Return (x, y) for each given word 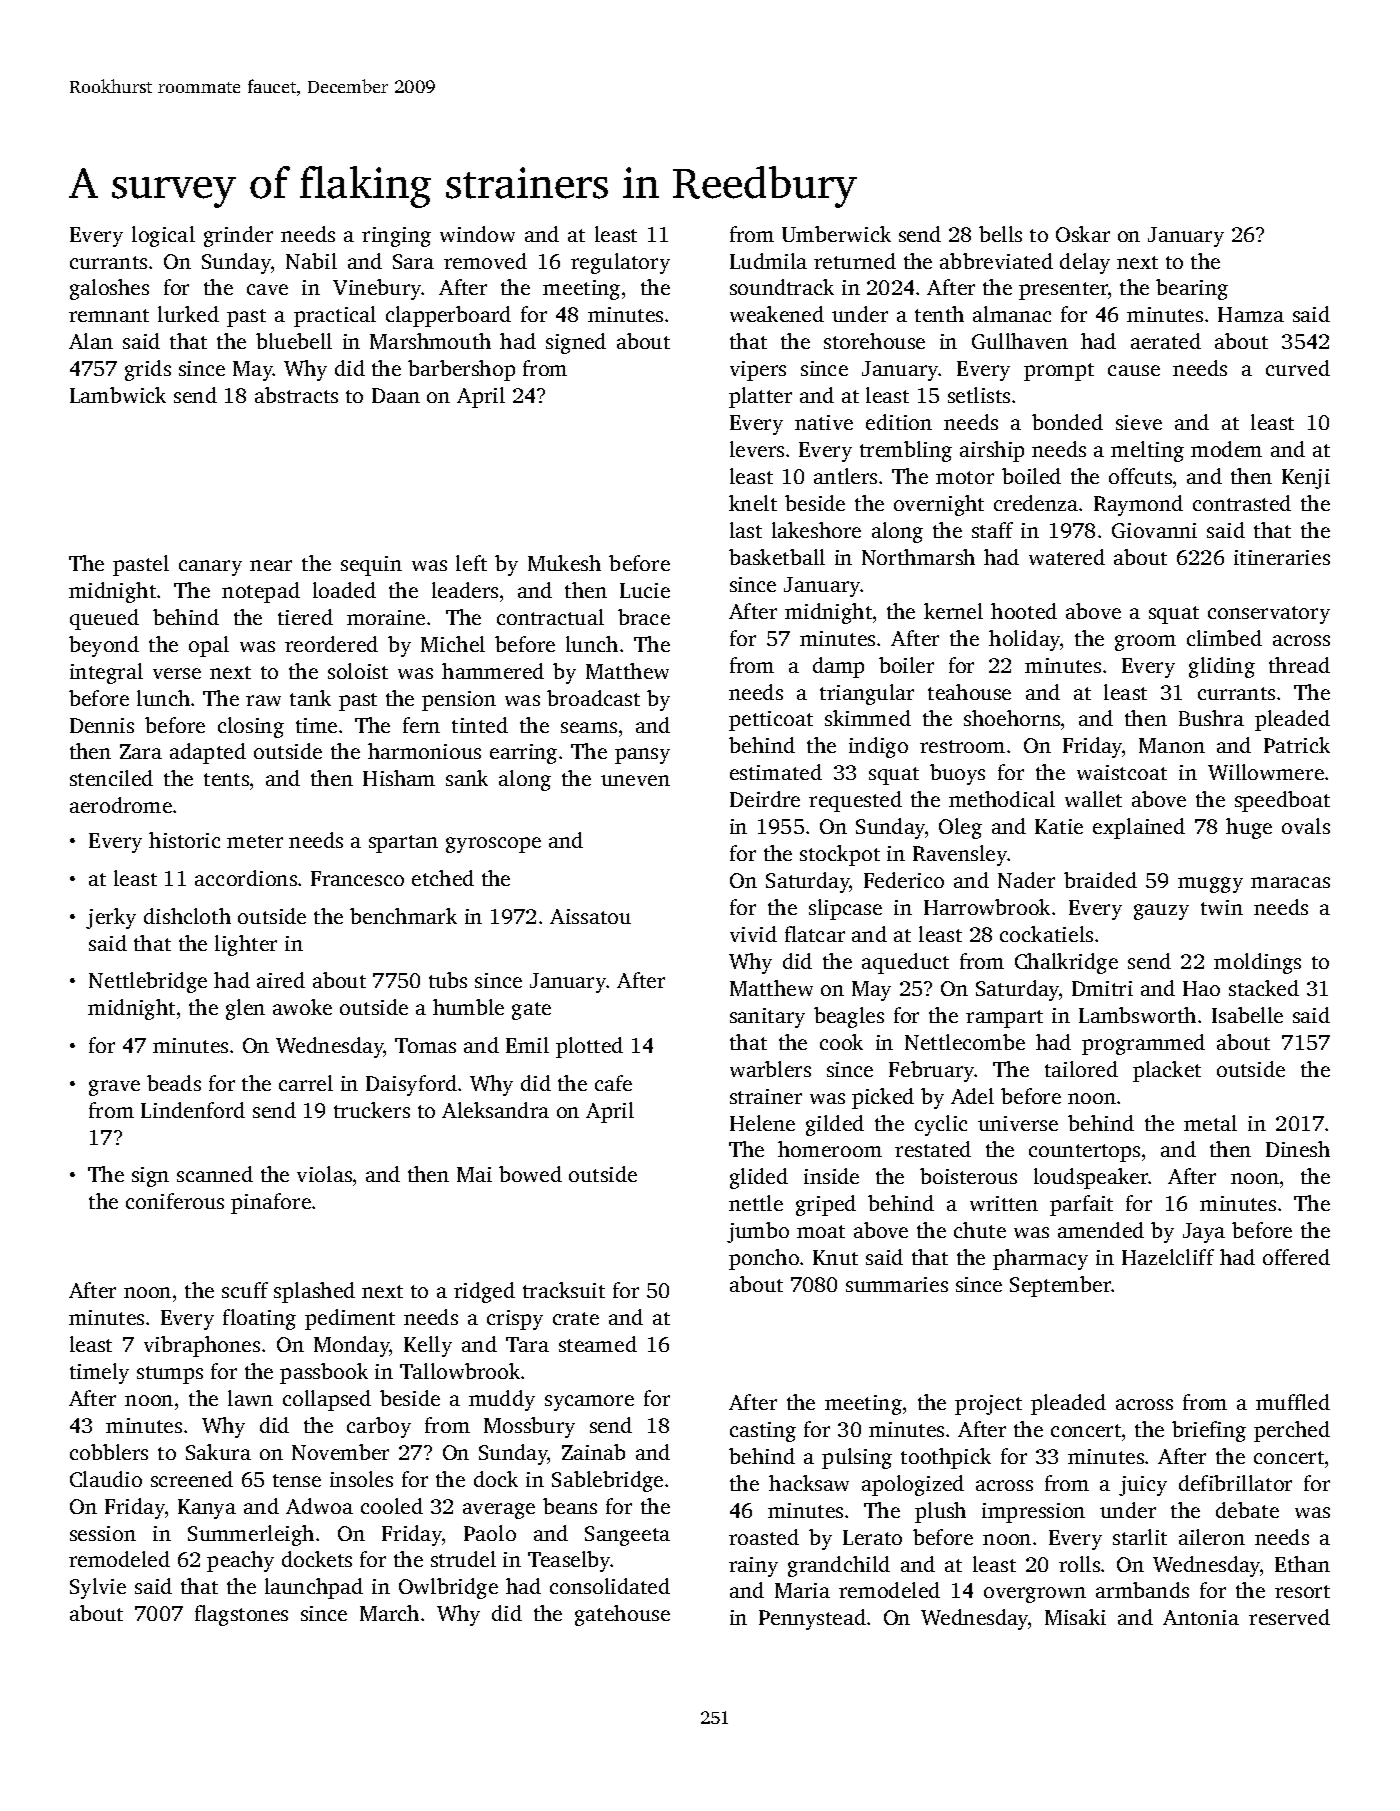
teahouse (969, 692)
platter (760, 397)
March (389, 1613)
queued (104, 619)
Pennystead (812, 1619)
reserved (1289, 1617)
